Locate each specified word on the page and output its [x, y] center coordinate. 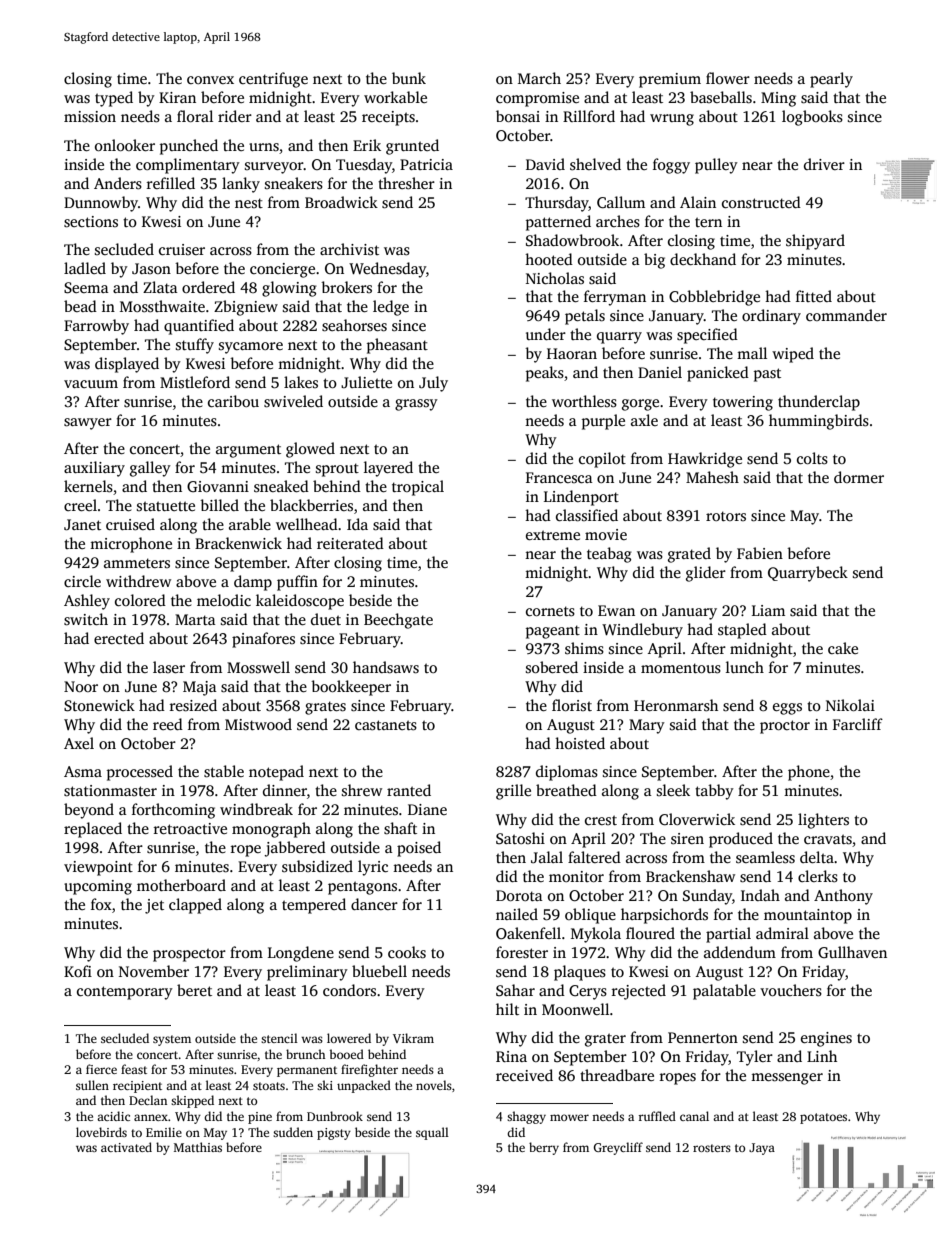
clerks [818, 876]
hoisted [580, 743]
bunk [409, 78]
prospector [189, 955]
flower [728, 78]
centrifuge [273, 80]
